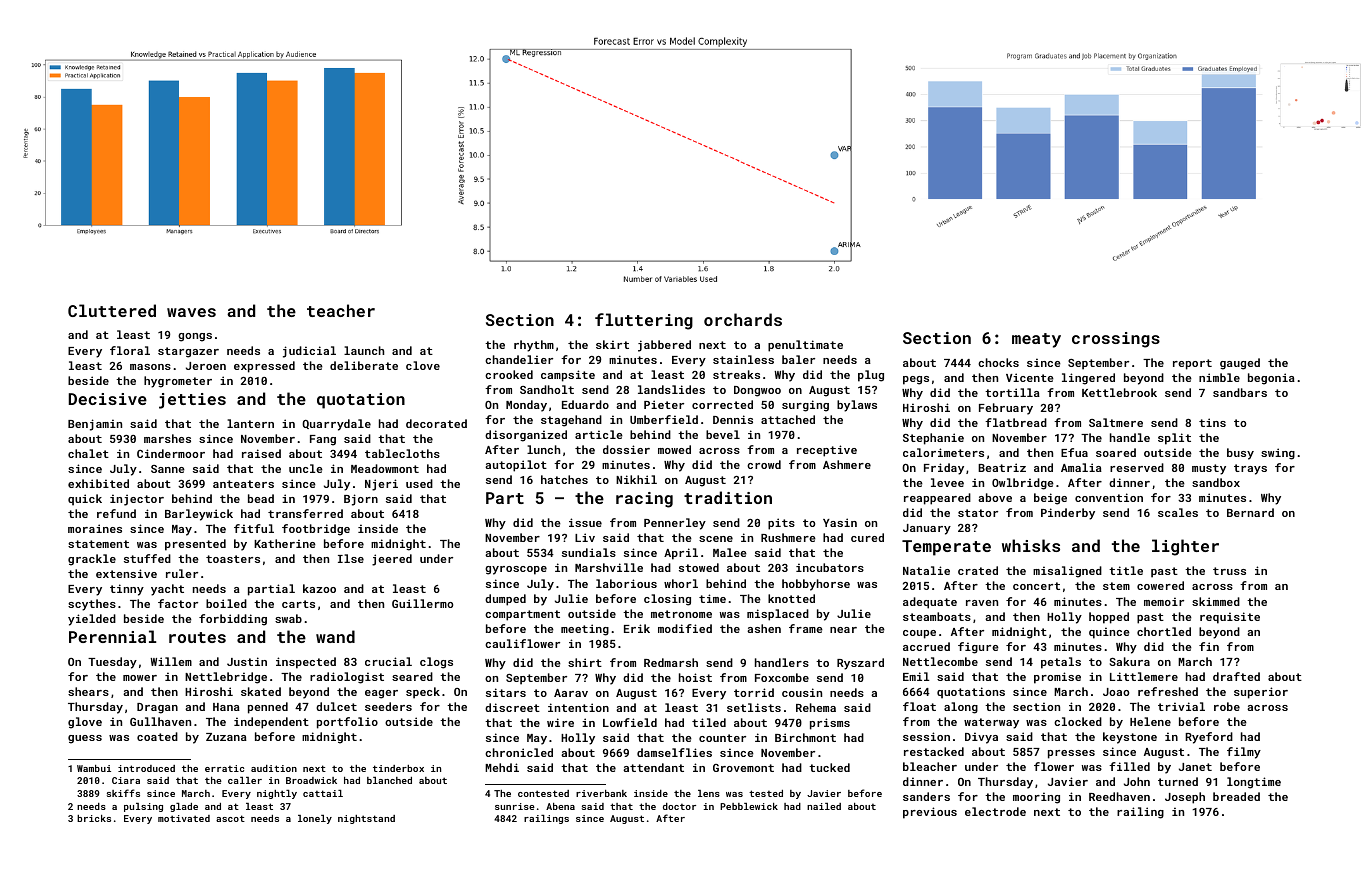  Describe the element at coordinates (178, 603) in the page. I see `factor` at that location.
